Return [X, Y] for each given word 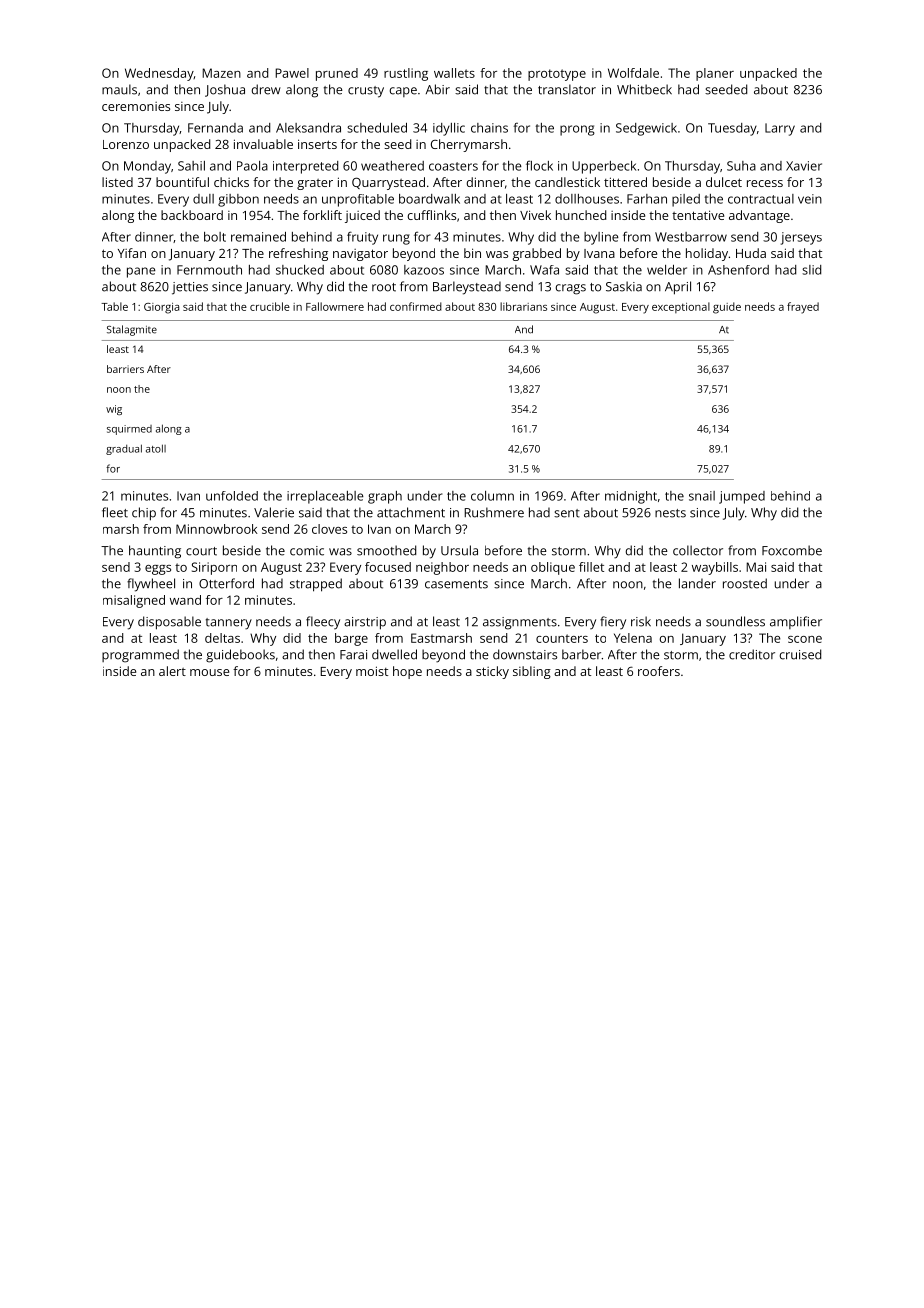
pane [141, 272]
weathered [392, 166]
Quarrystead [388, 183]
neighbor [442, 568]
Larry [780, 129]
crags [571, 289]
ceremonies [136, 106]
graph [385, 497]
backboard [192, 215]
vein [810, 199]
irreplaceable [325, 497]
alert [172, 671]
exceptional [681, 307]
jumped [742, 497]
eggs [158, 570]
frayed [803, 308]
